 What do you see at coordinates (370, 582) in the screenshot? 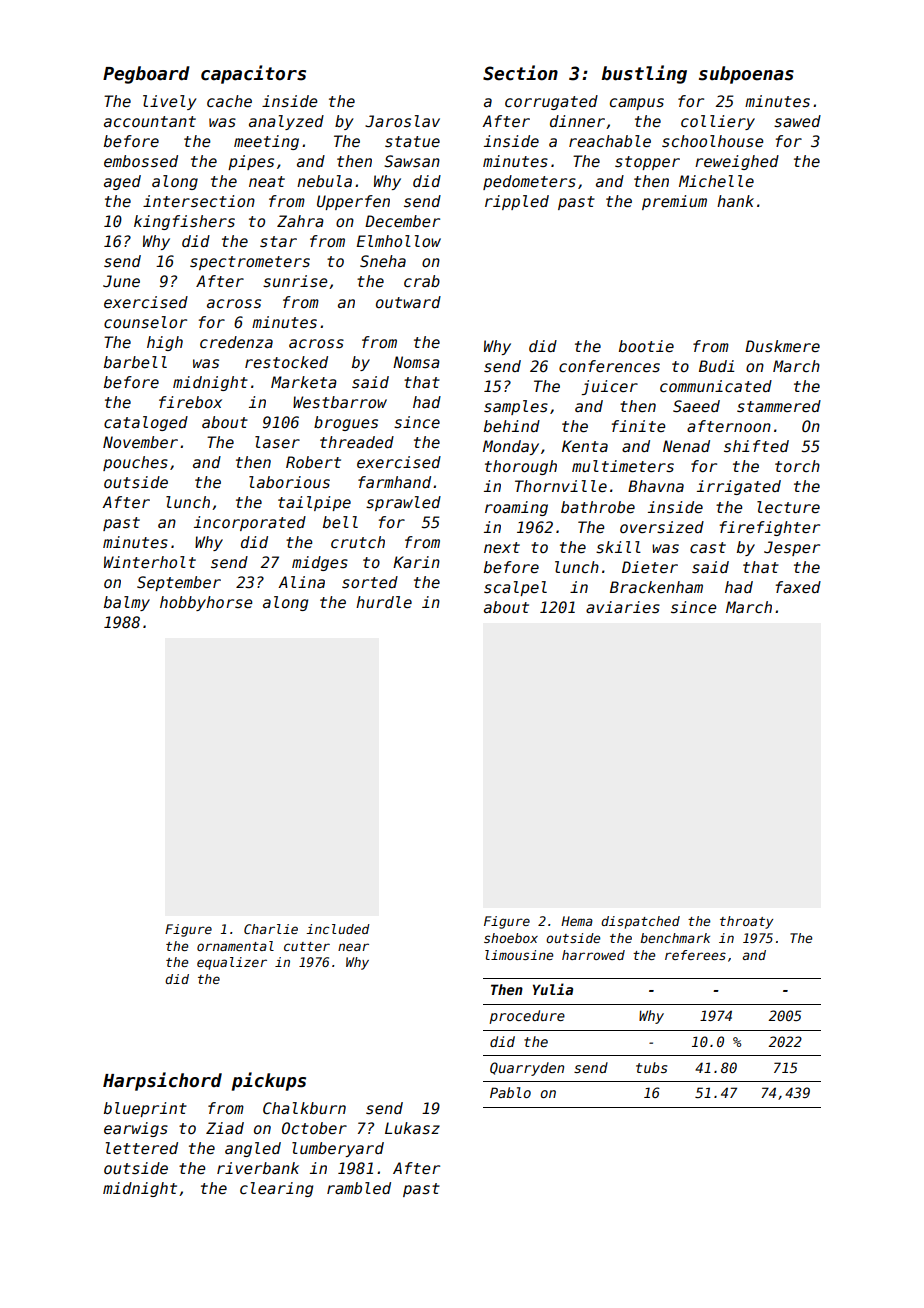
I see `sorted` at bounding box center [370, 582].
